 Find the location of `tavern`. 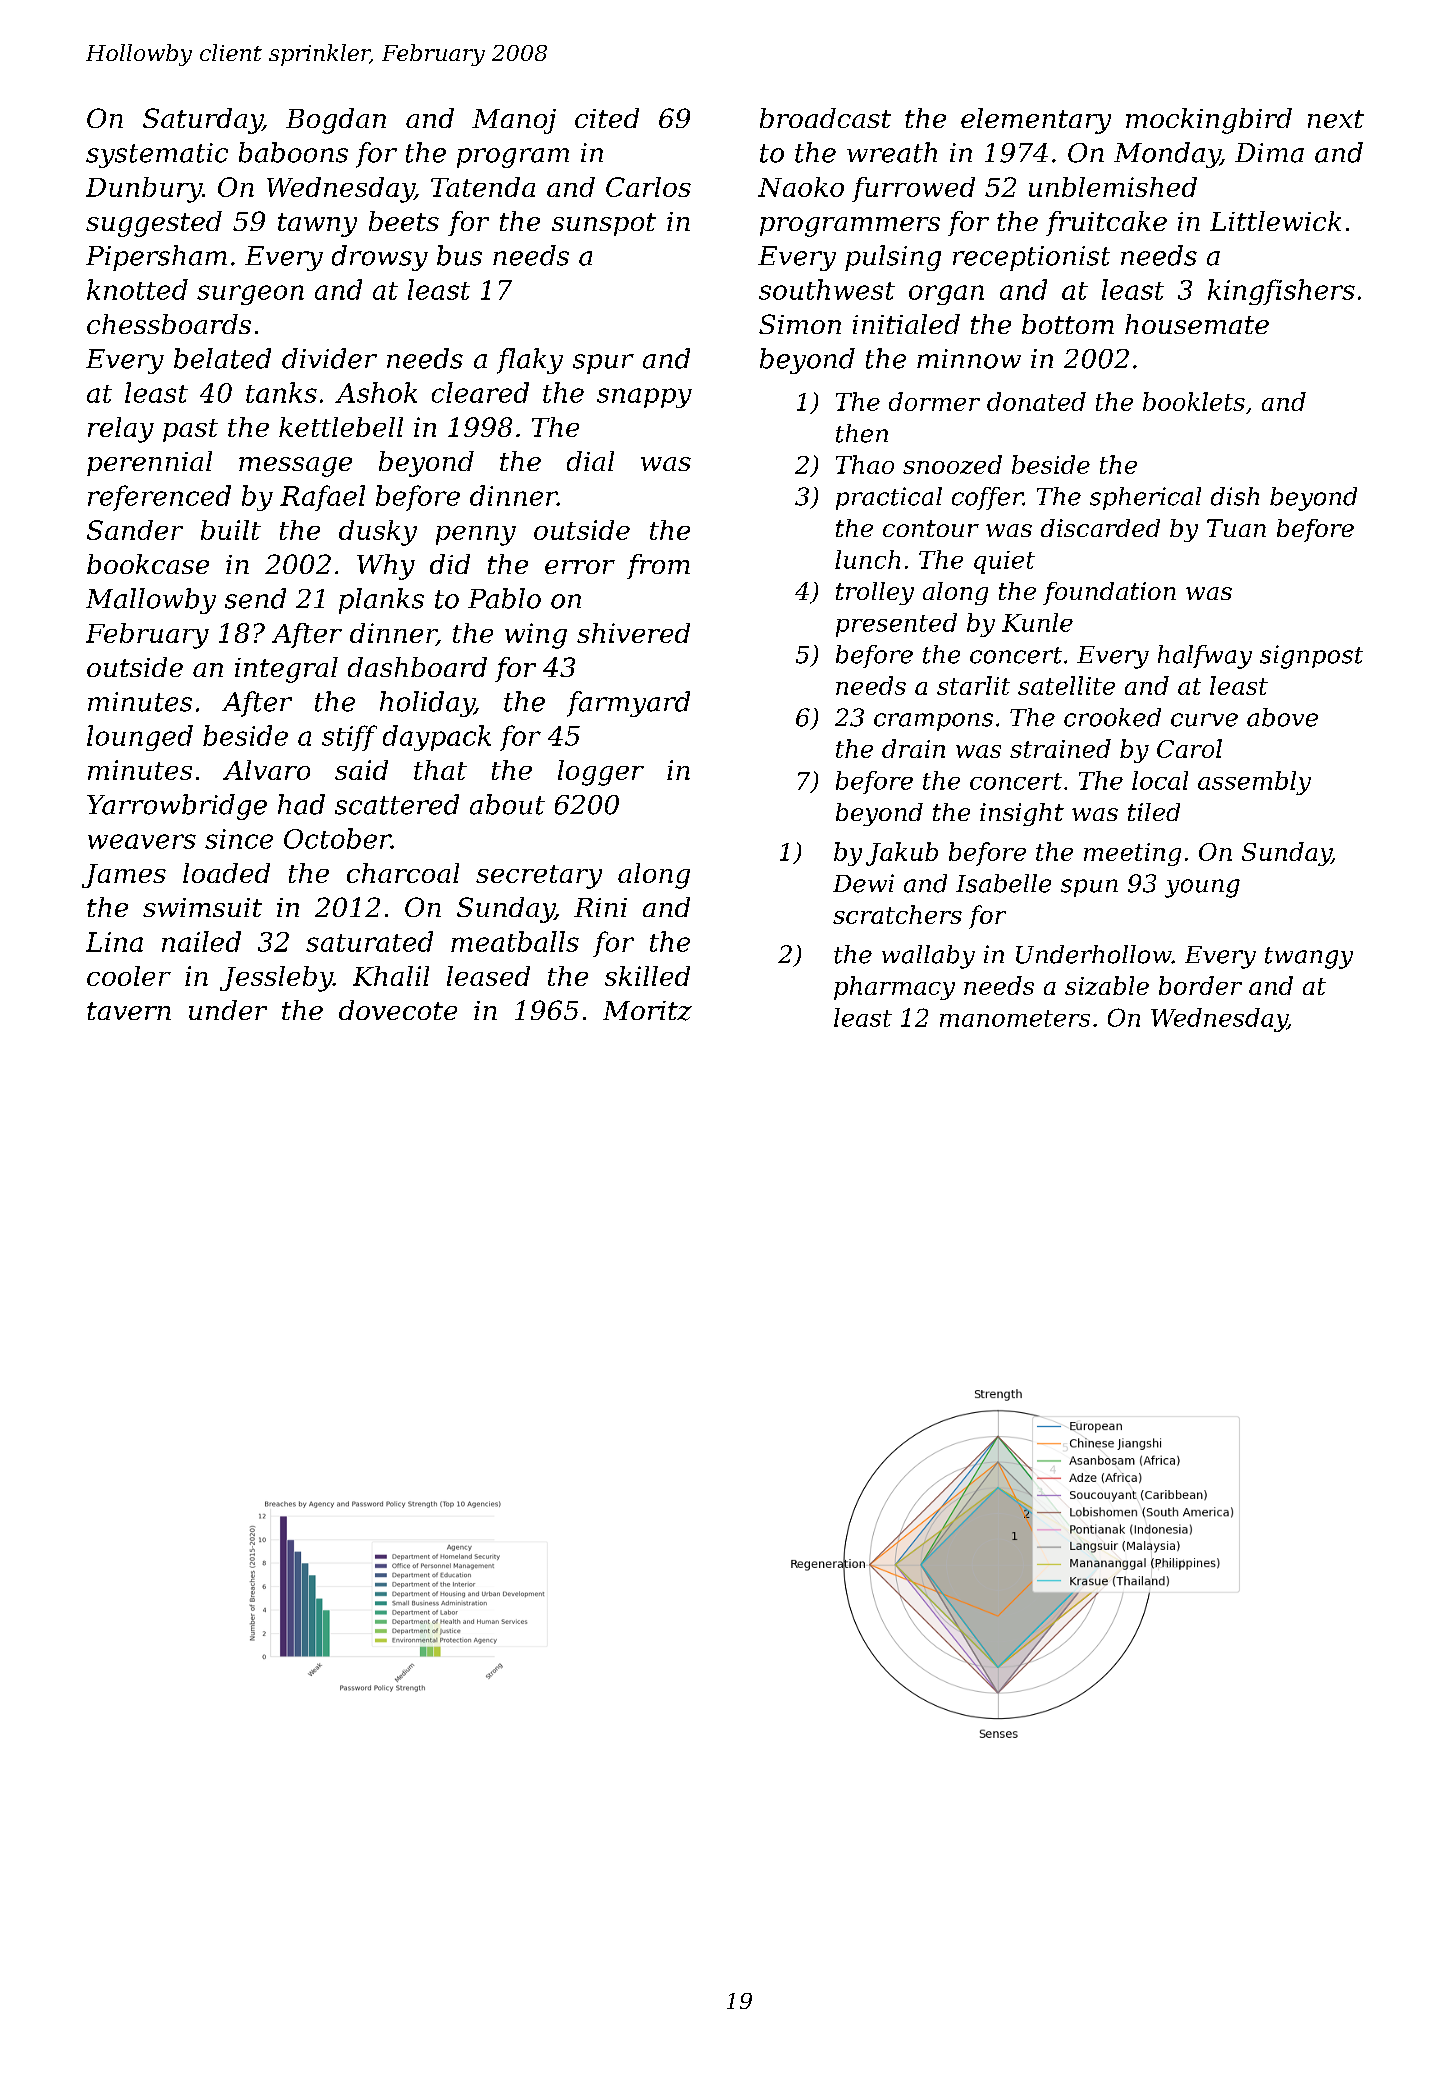

tavern is located at coordinates (129, 1011).
